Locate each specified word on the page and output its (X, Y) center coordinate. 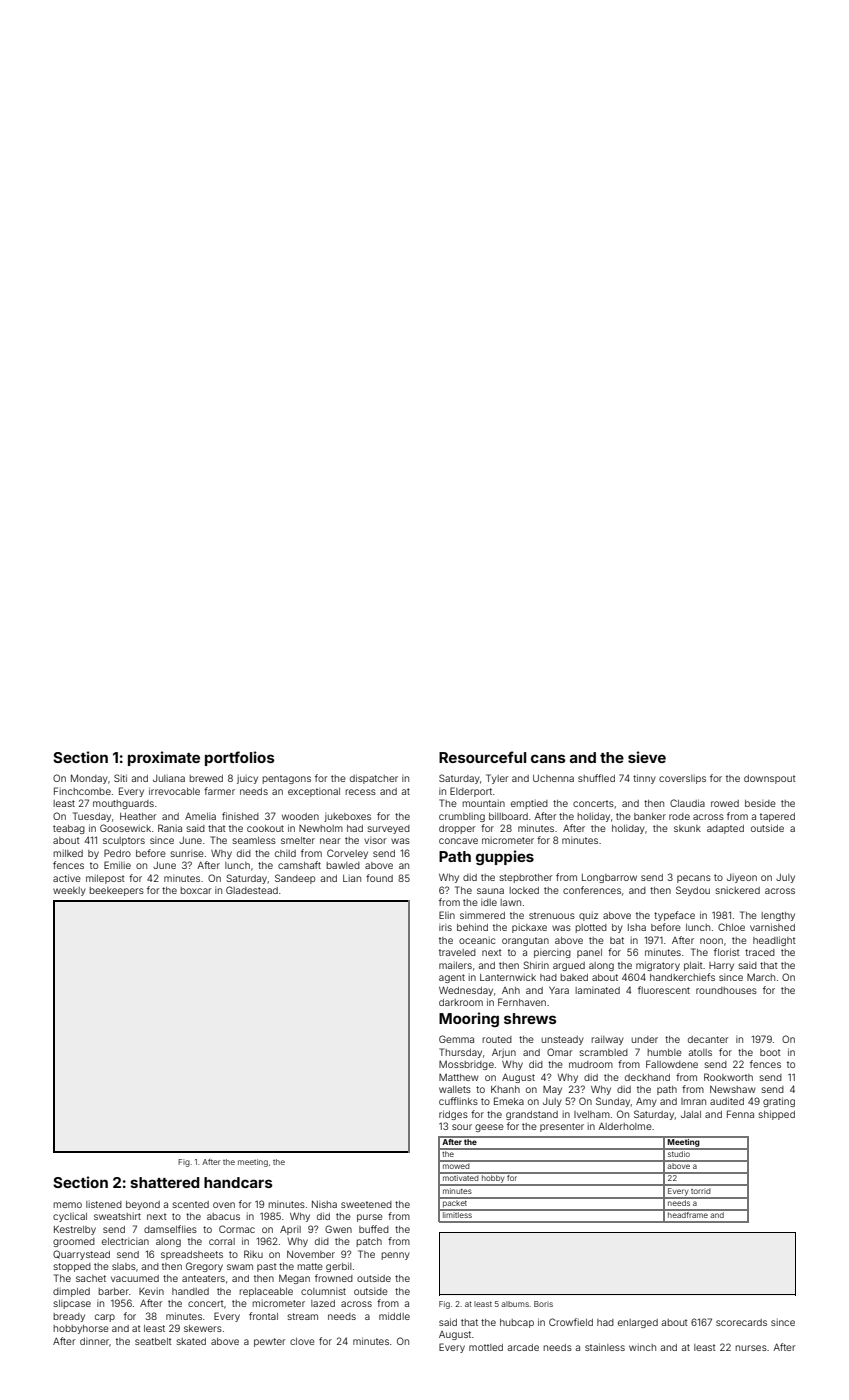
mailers (455, 965)
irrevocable (174, 791)
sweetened (366, 1204)
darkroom (461, 1002)
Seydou (693, 891)
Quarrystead (81, 1255)
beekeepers (116, 891)
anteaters (203, 1278)
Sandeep (295, 879)
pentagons (286, 779)
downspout (770, 779)
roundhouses (726, 990)
